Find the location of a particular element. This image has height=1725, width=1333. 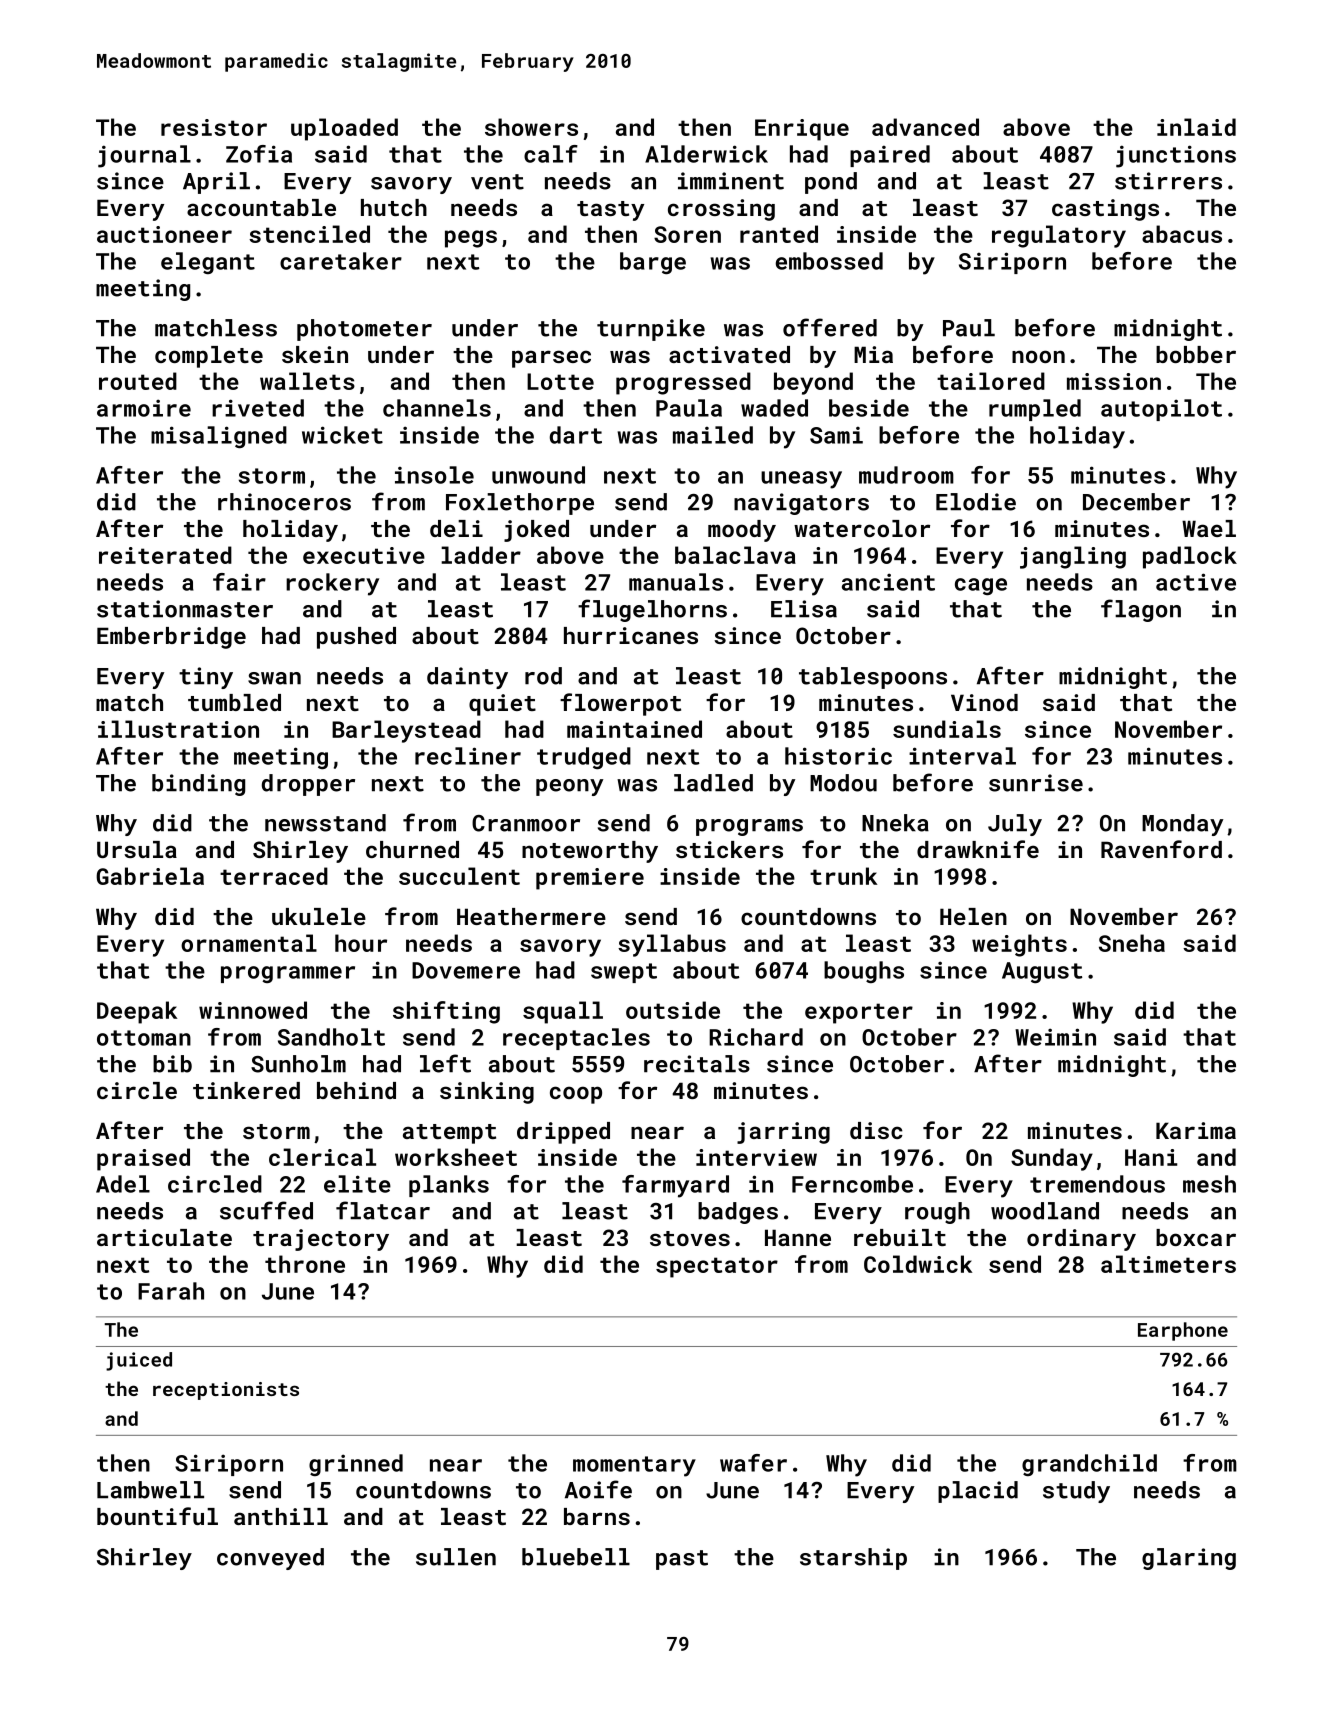

Mia is located at coordinates (873, 354).
